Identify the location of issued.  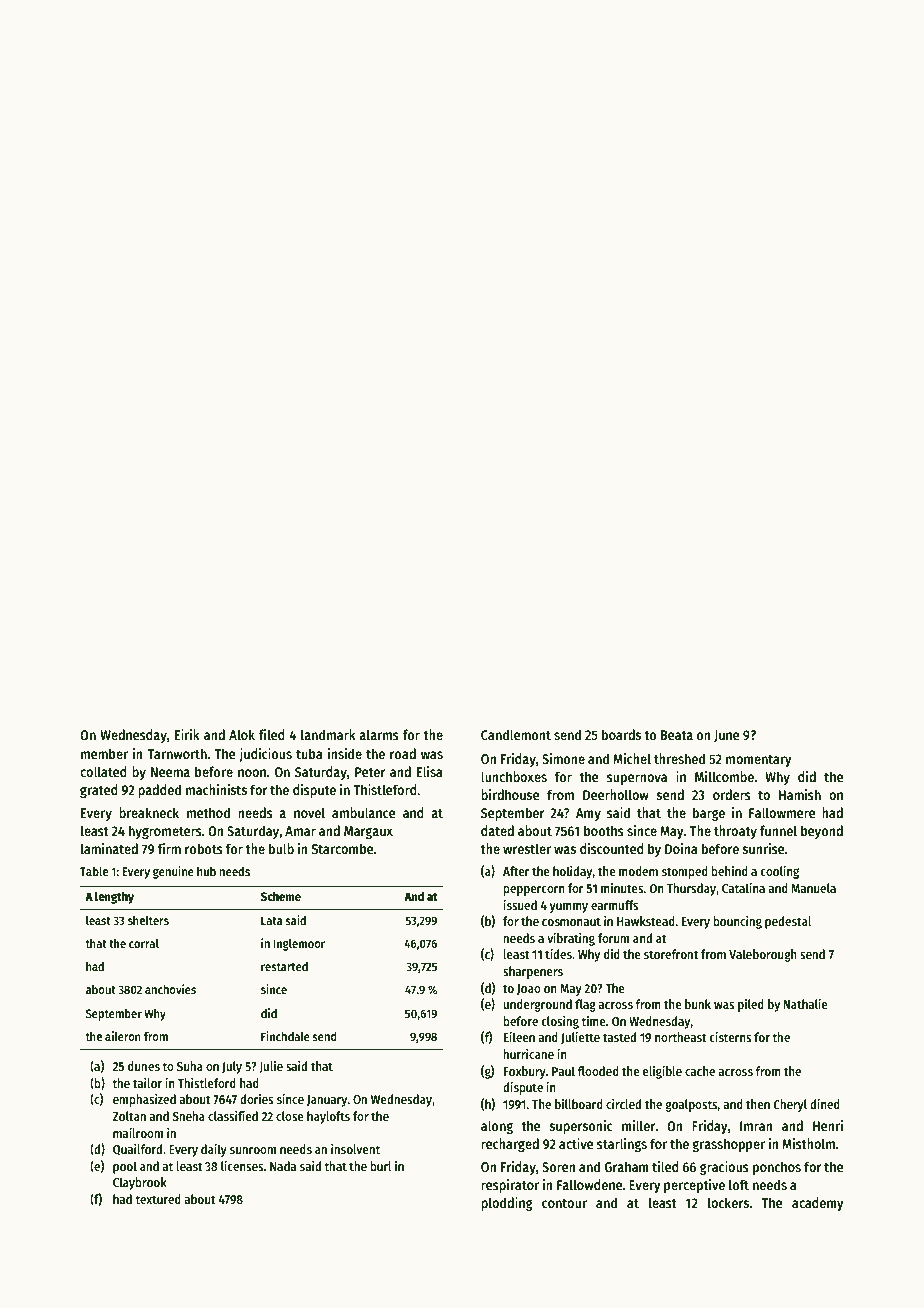
(520, 905).
